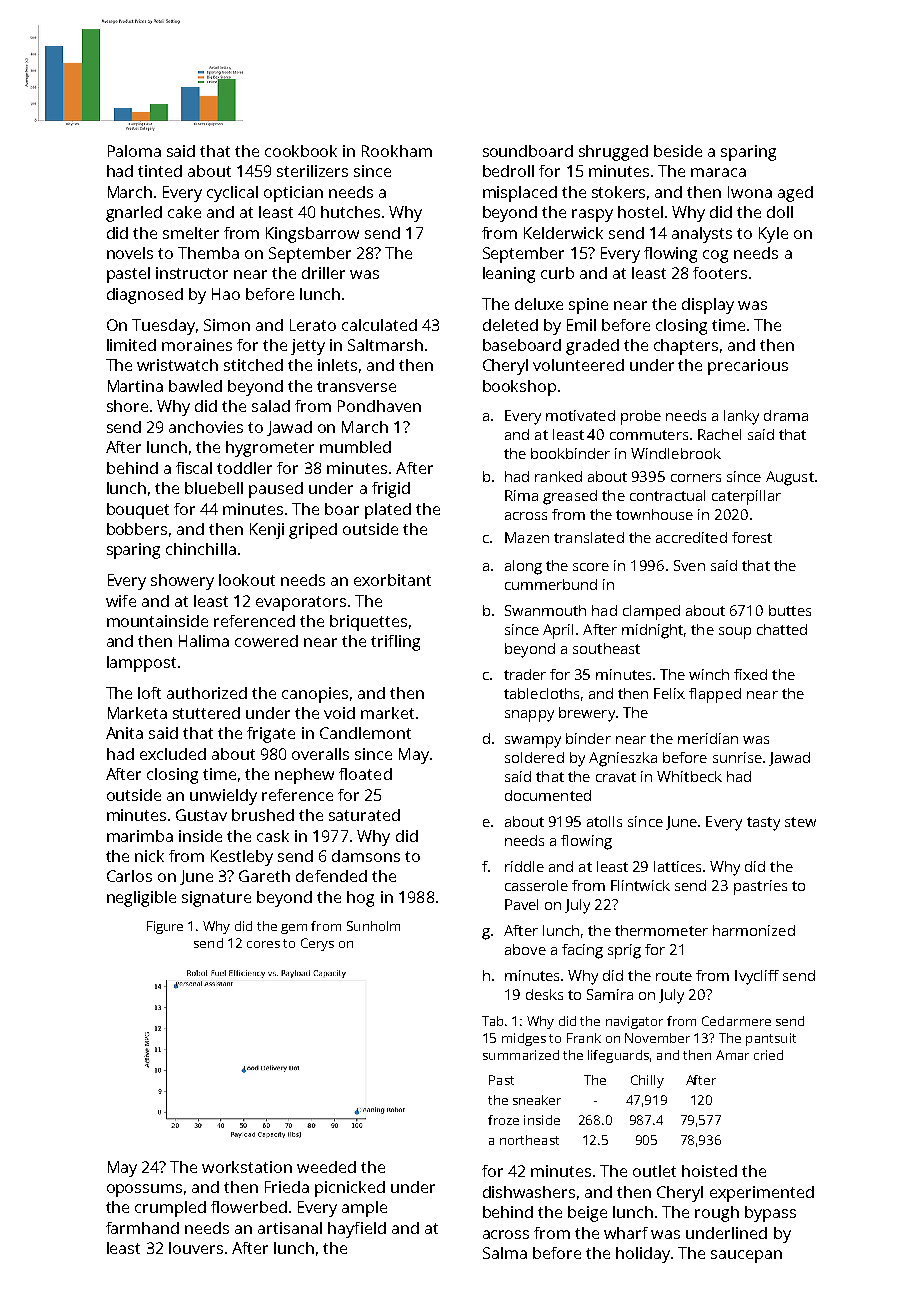 The width and height of the document is (924, 1314). I want to click on excluded, so click(173, 754).
